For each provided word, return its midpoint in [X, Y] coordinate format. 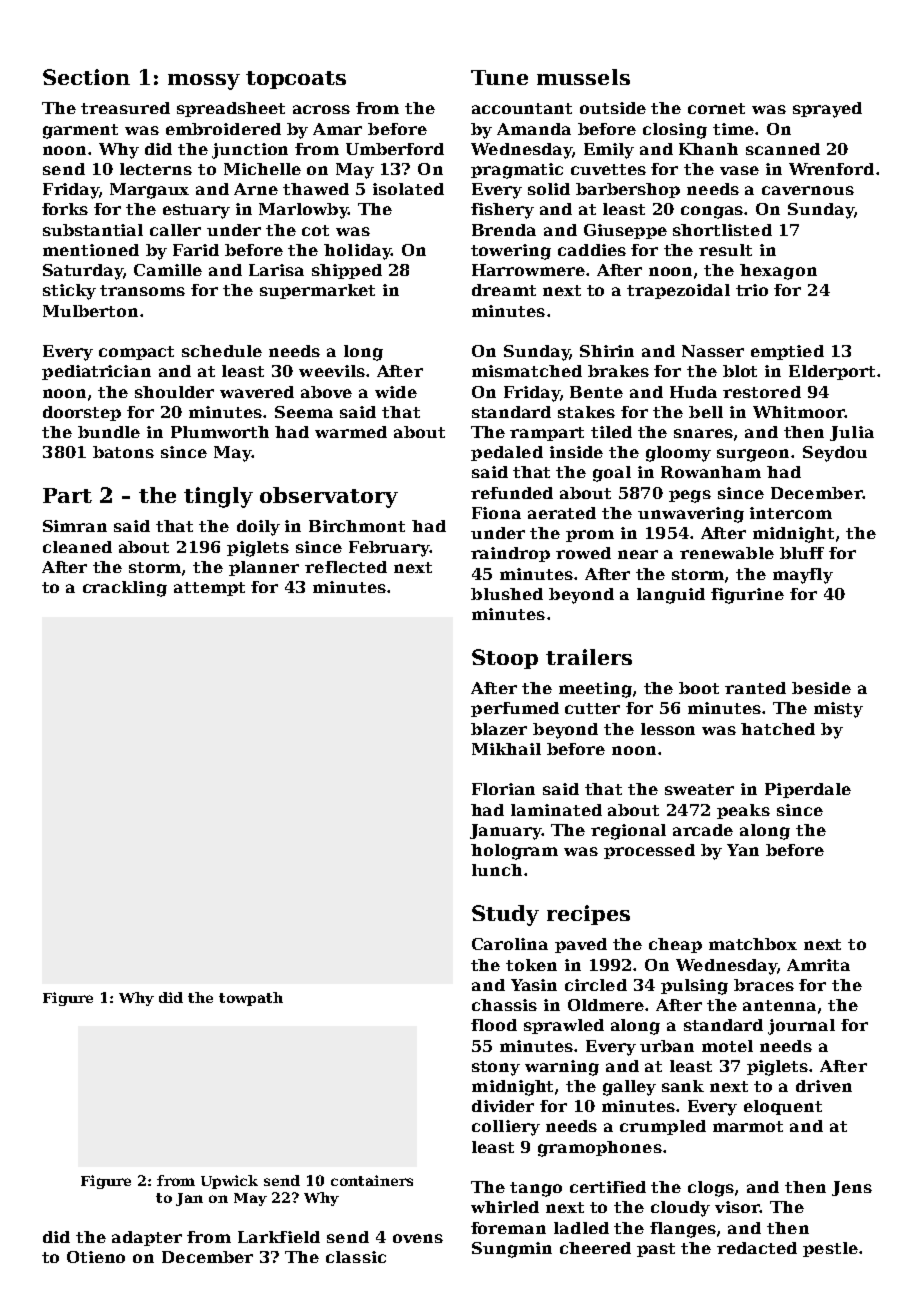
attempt [209, 589]
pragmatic [517, 171]
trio [752, 290]
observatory [329, 497]
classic [356, 1257]
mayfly [803, 576]
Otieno [96, 1257]
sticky [69, 292]
